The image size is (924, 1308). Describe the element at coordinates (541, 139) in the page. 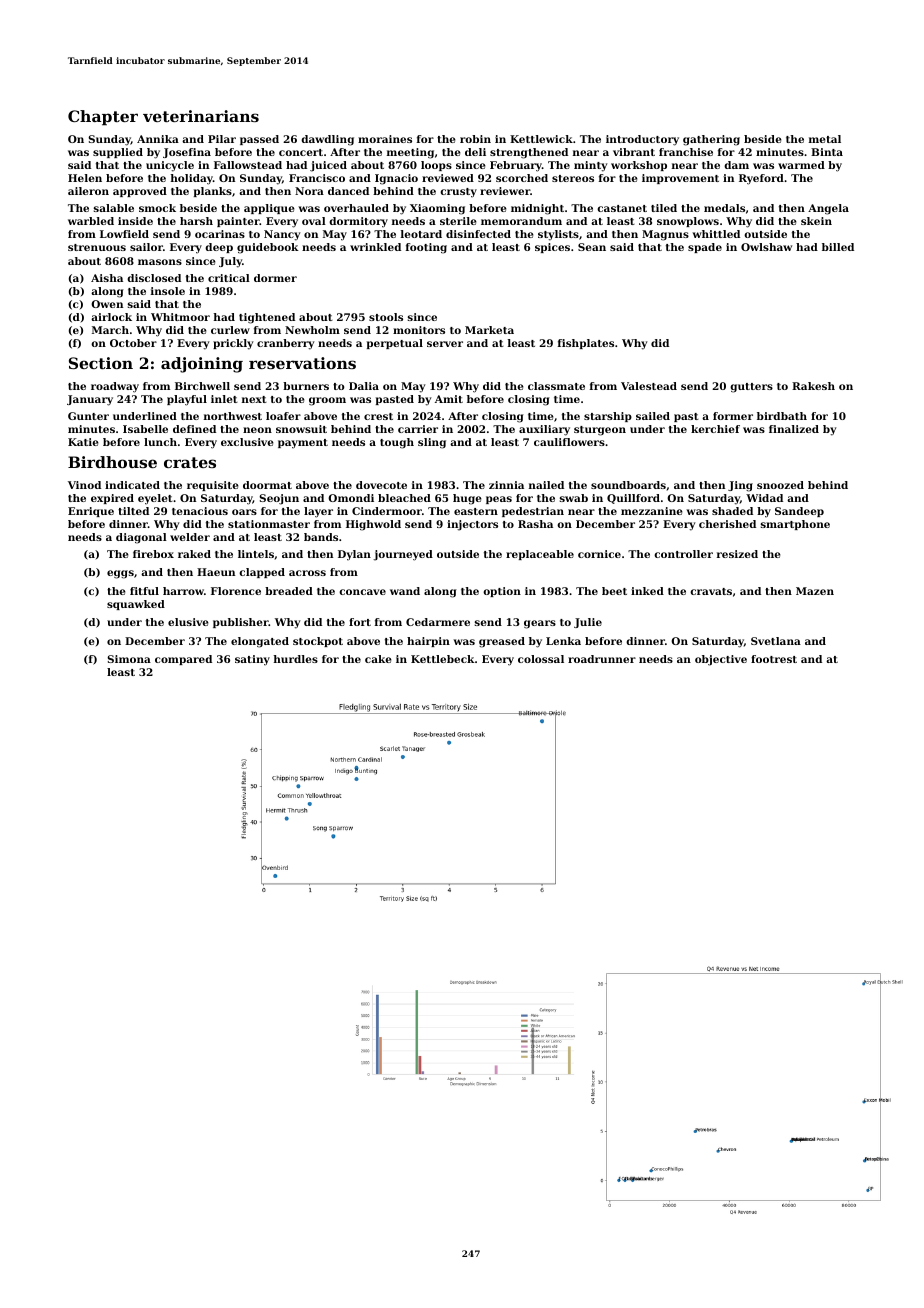

I see `Kettlewick` at that location.
